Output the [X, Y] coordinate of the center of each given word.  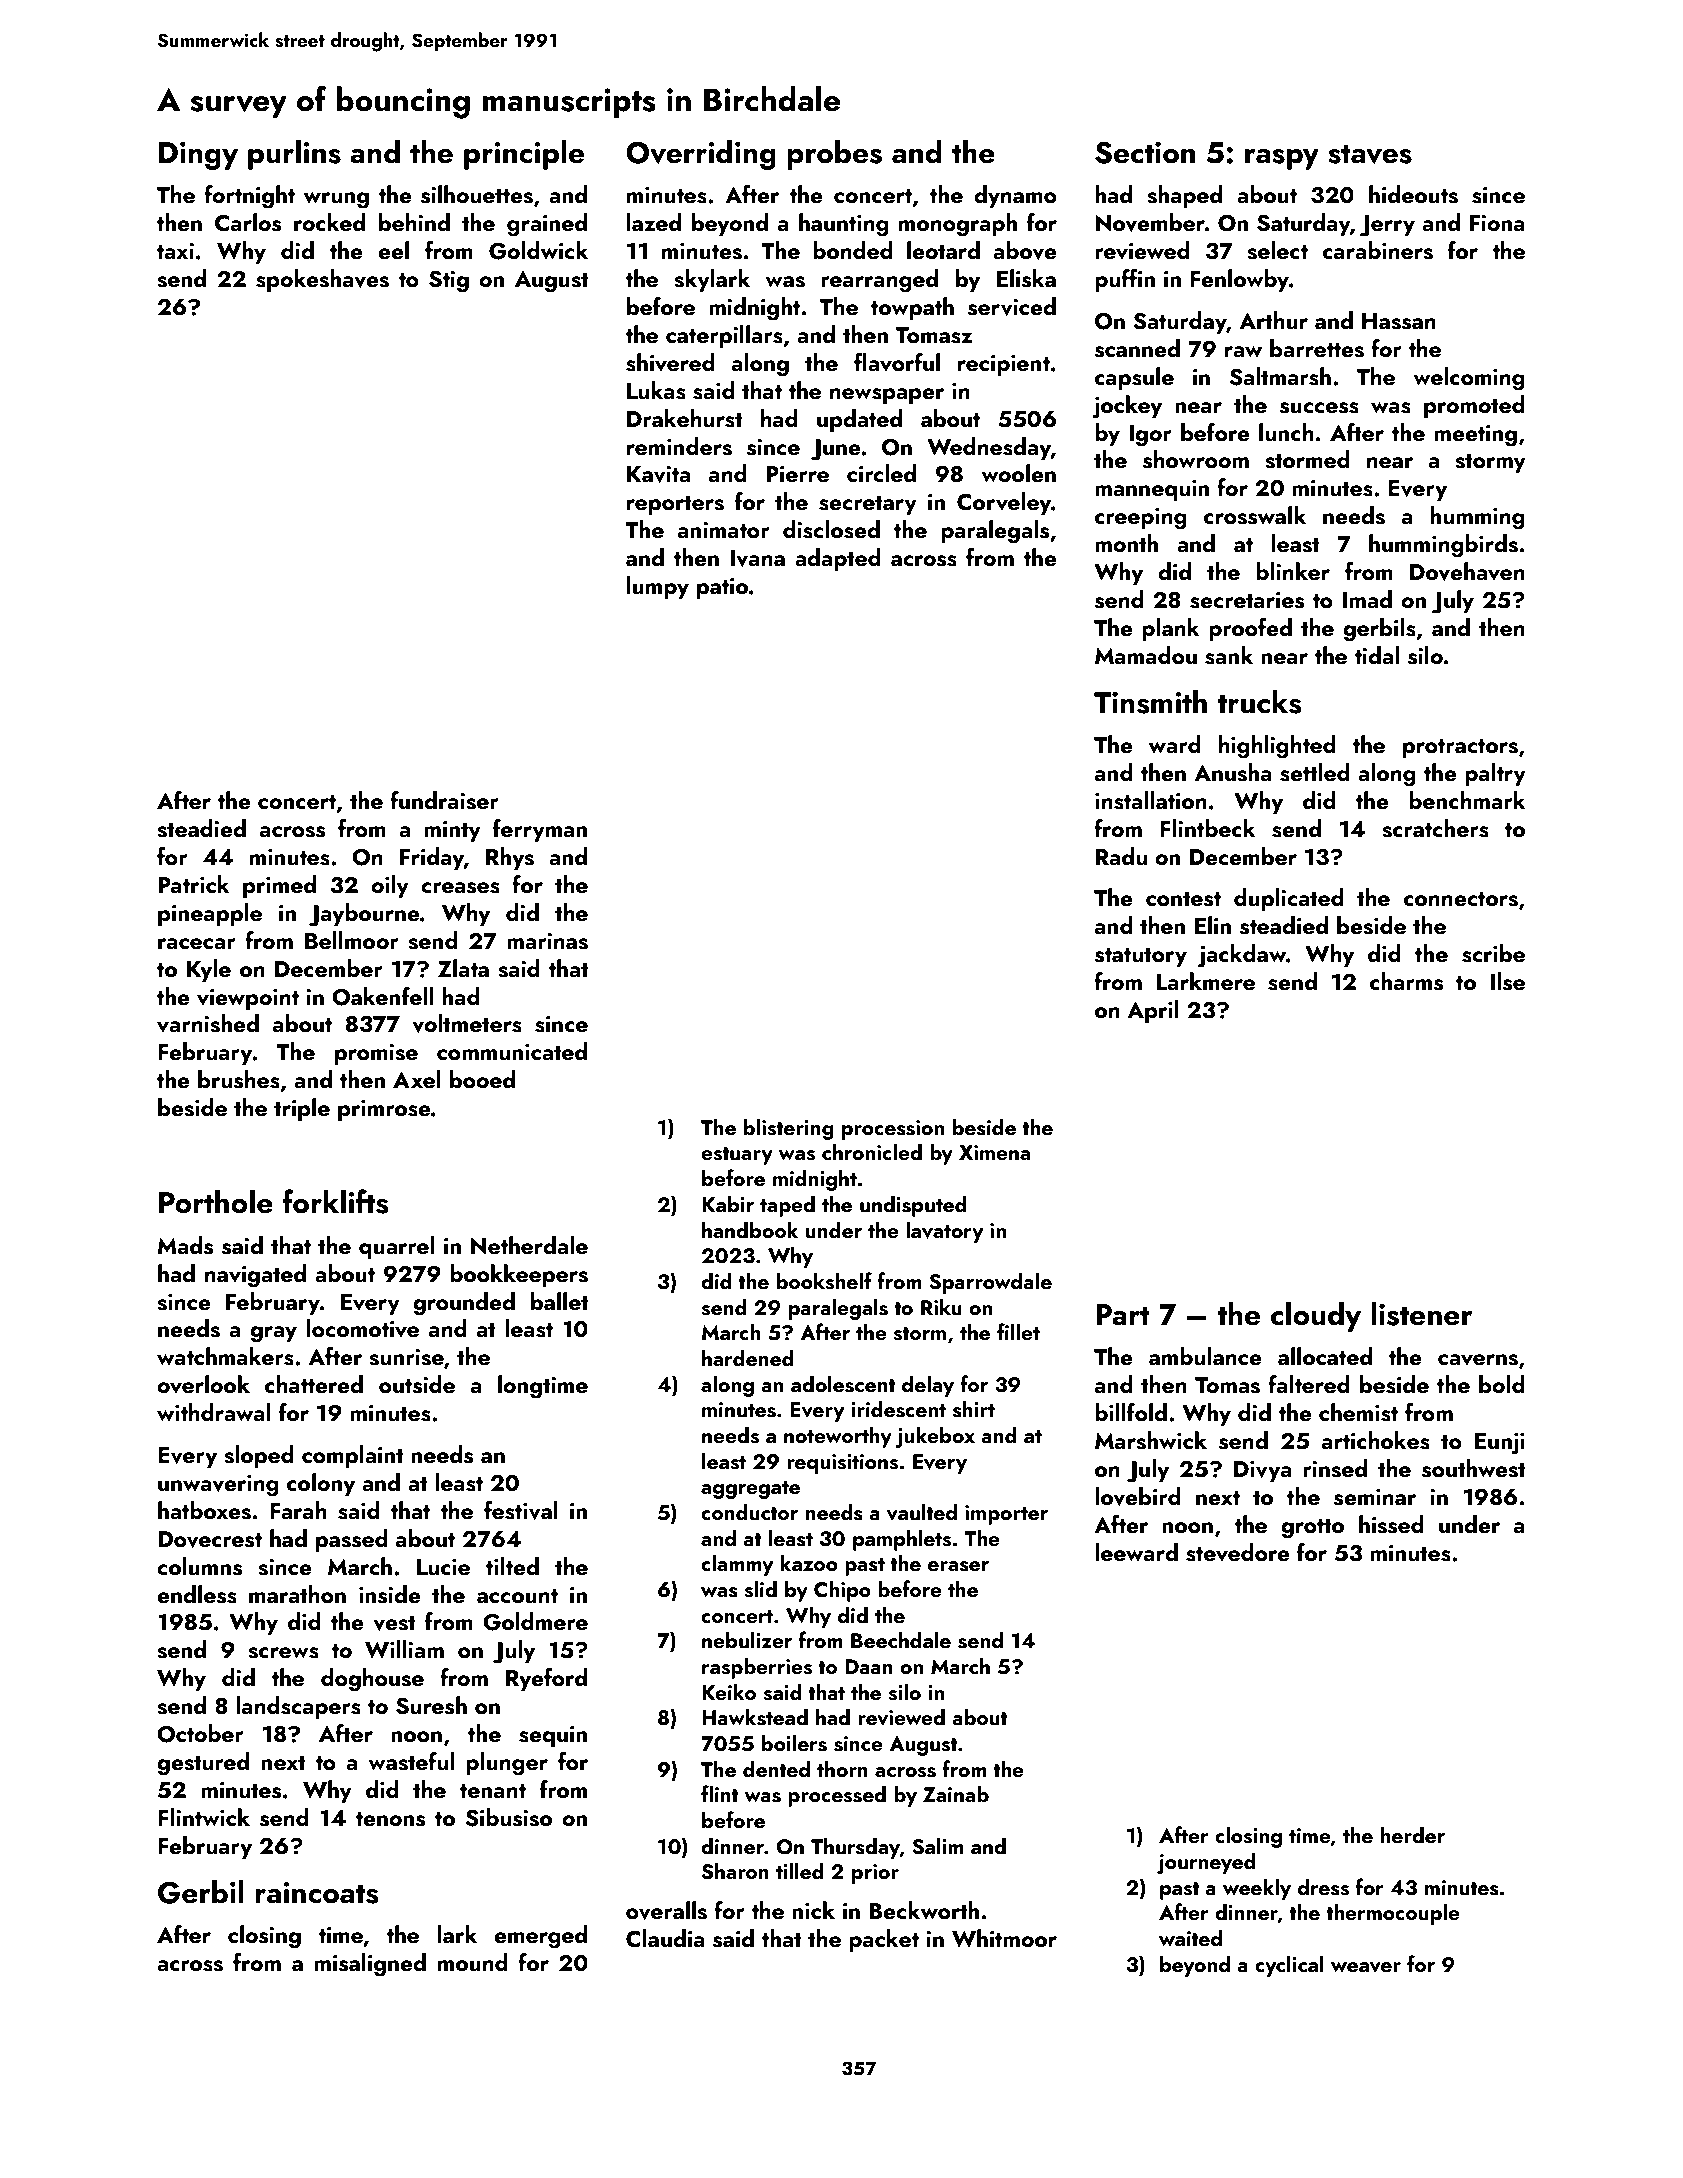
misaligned [370, 1965]
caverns [1478, 1360]
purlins [294, 155]
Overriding [701, 155]
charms [1406, 981]
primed [279, 886]
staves [1370, 154]
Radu [1121, 856]
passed [352, 1540]
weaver [1366, 1967]
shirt [974, 1409]
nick [813, 1910]
